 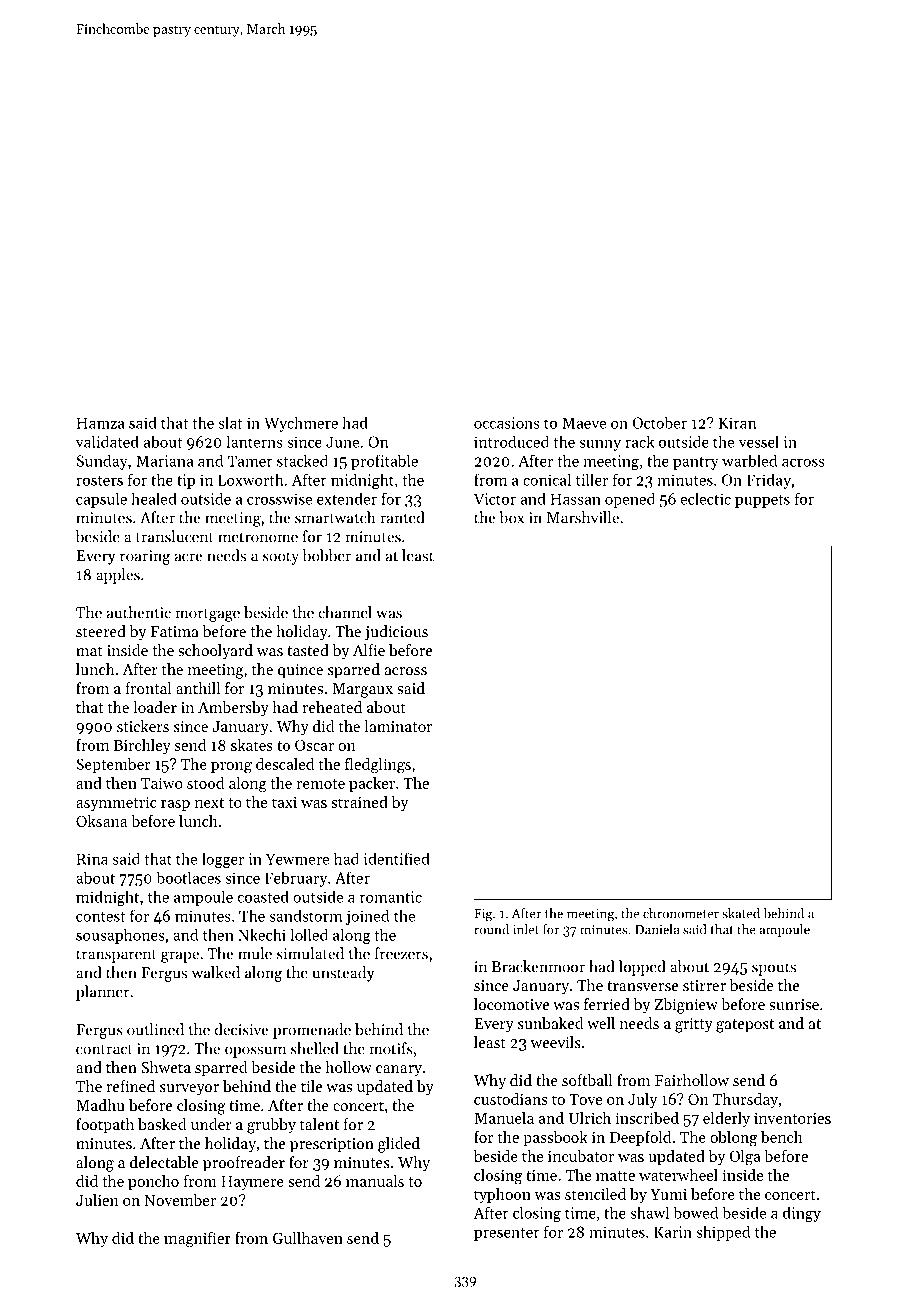 I want to click on mule, so click(x=255, y=953).
